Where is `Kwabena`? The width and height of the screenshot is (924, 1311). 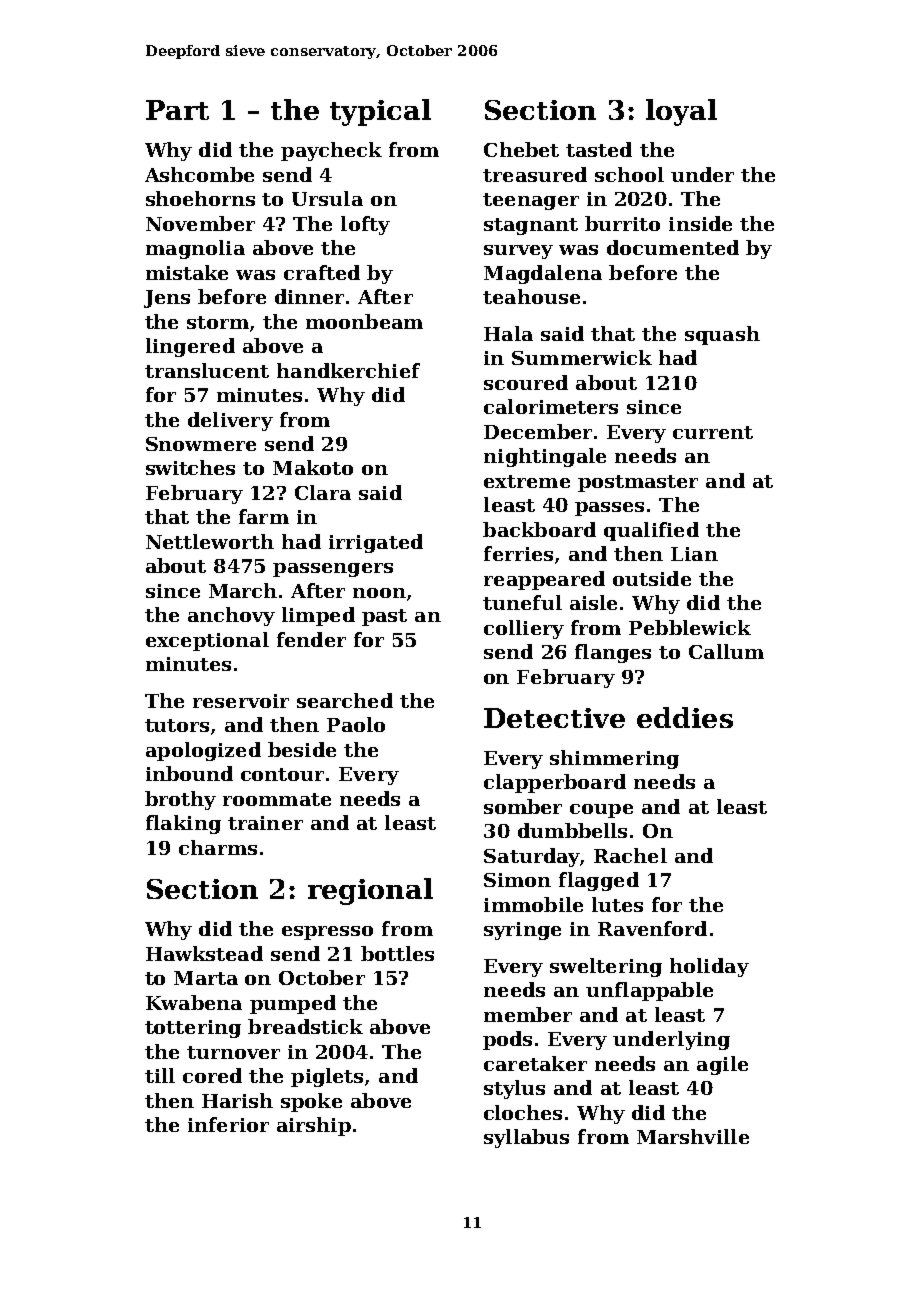 Kwabena is located at coordinates (194, 1002).
